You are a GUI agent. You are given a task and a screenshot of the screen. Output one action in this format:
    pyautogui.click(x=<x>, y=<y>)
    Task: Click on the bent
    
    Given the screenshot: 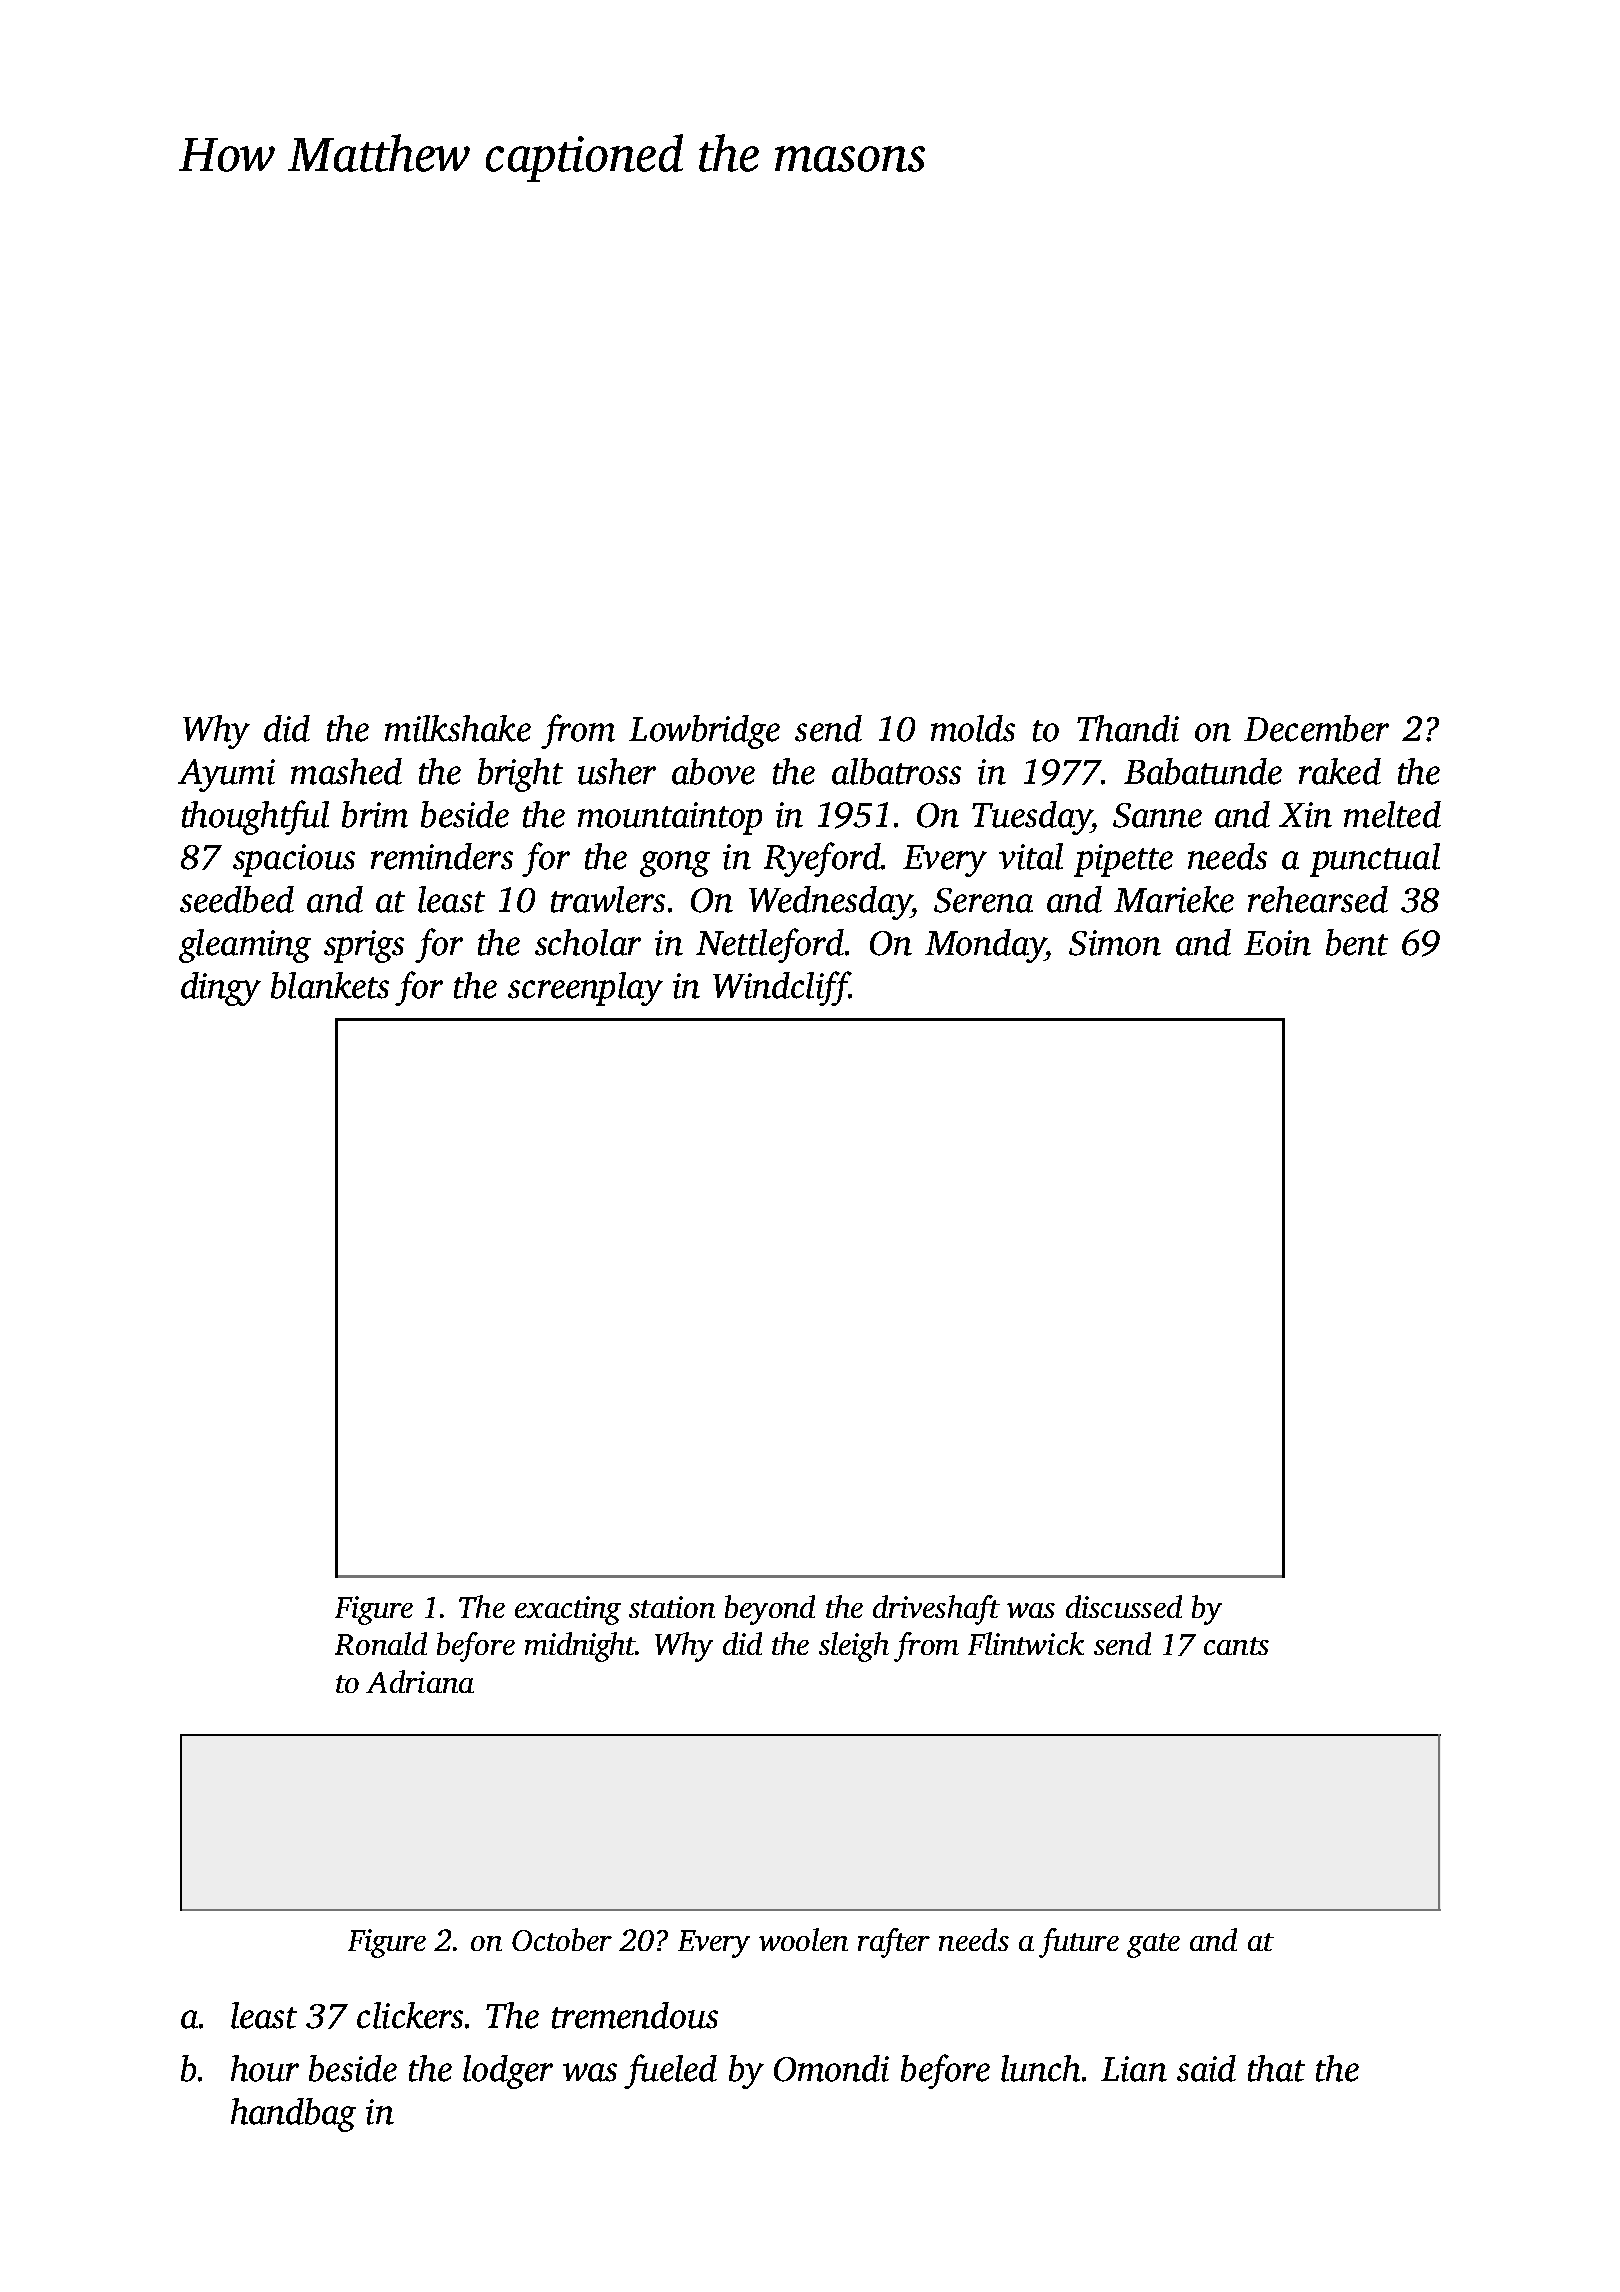 What is the action you would take?
    pyautogui.click(x=1357, y=942)
